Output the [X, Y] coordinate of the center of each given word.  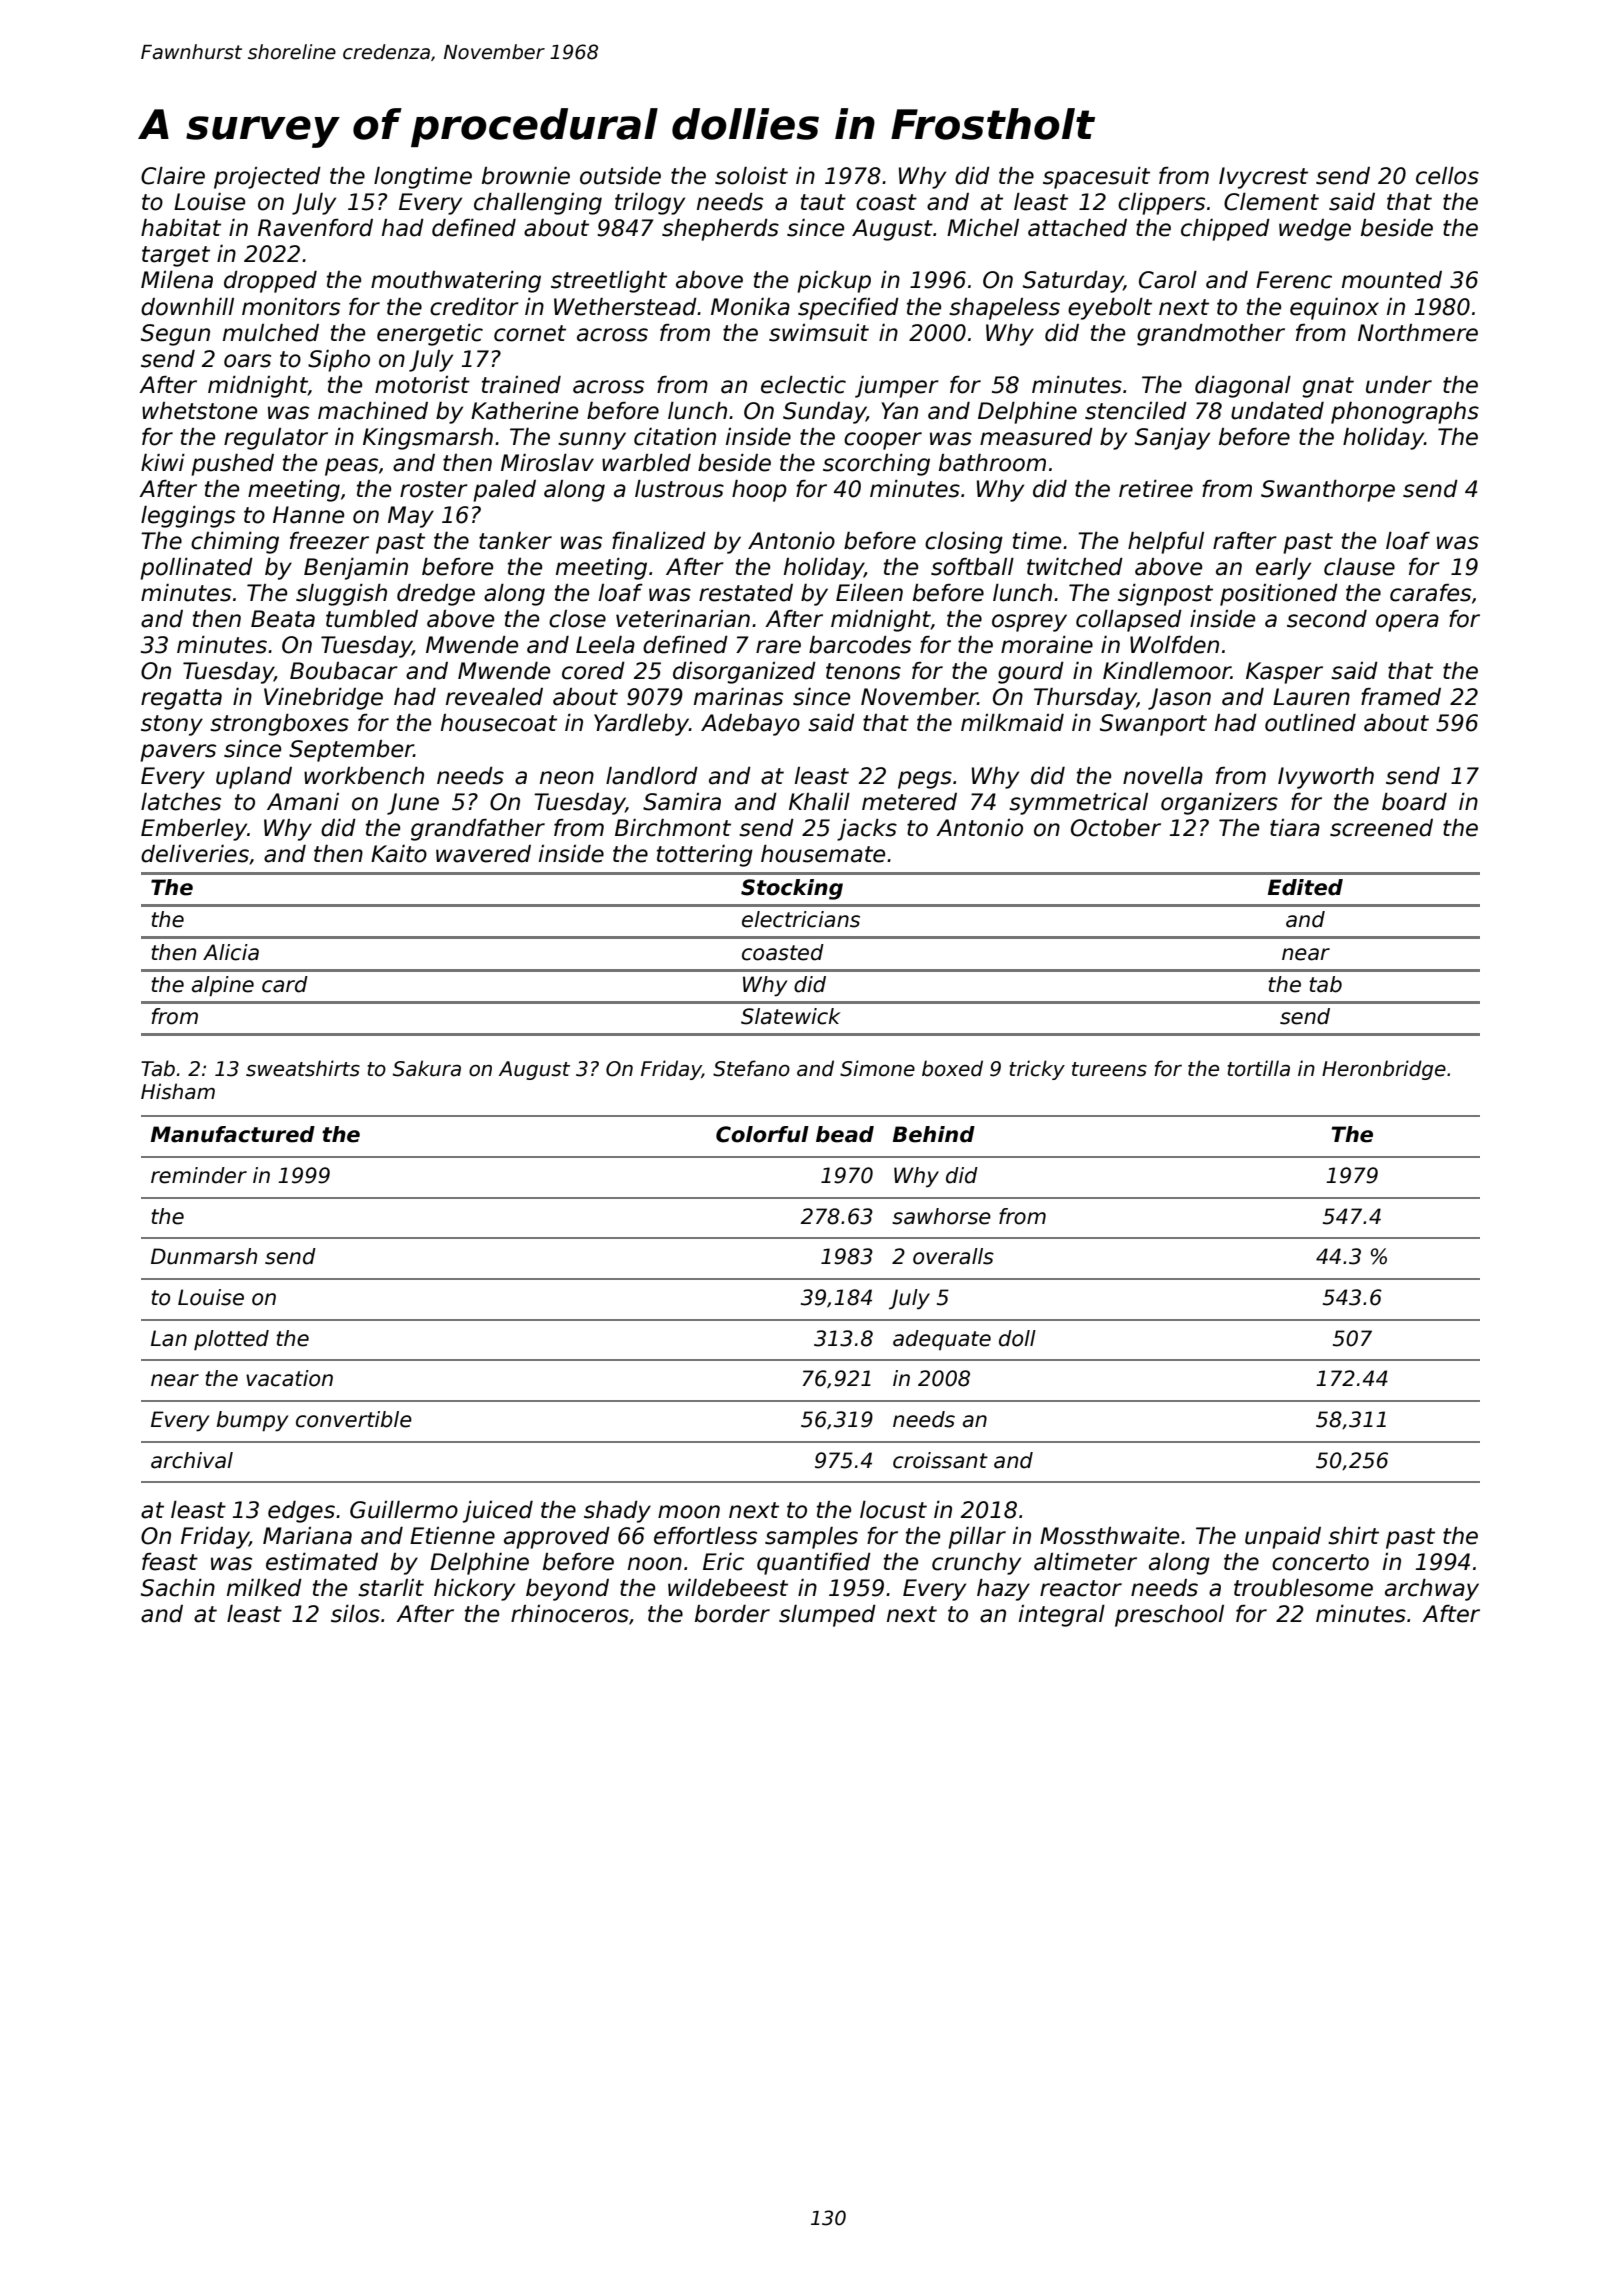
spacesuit [1096, 178]
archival [192, 1460]
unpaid [1283, 1538]
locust [893, 1510]
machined [373, 411]
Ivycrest [1263, 178]
